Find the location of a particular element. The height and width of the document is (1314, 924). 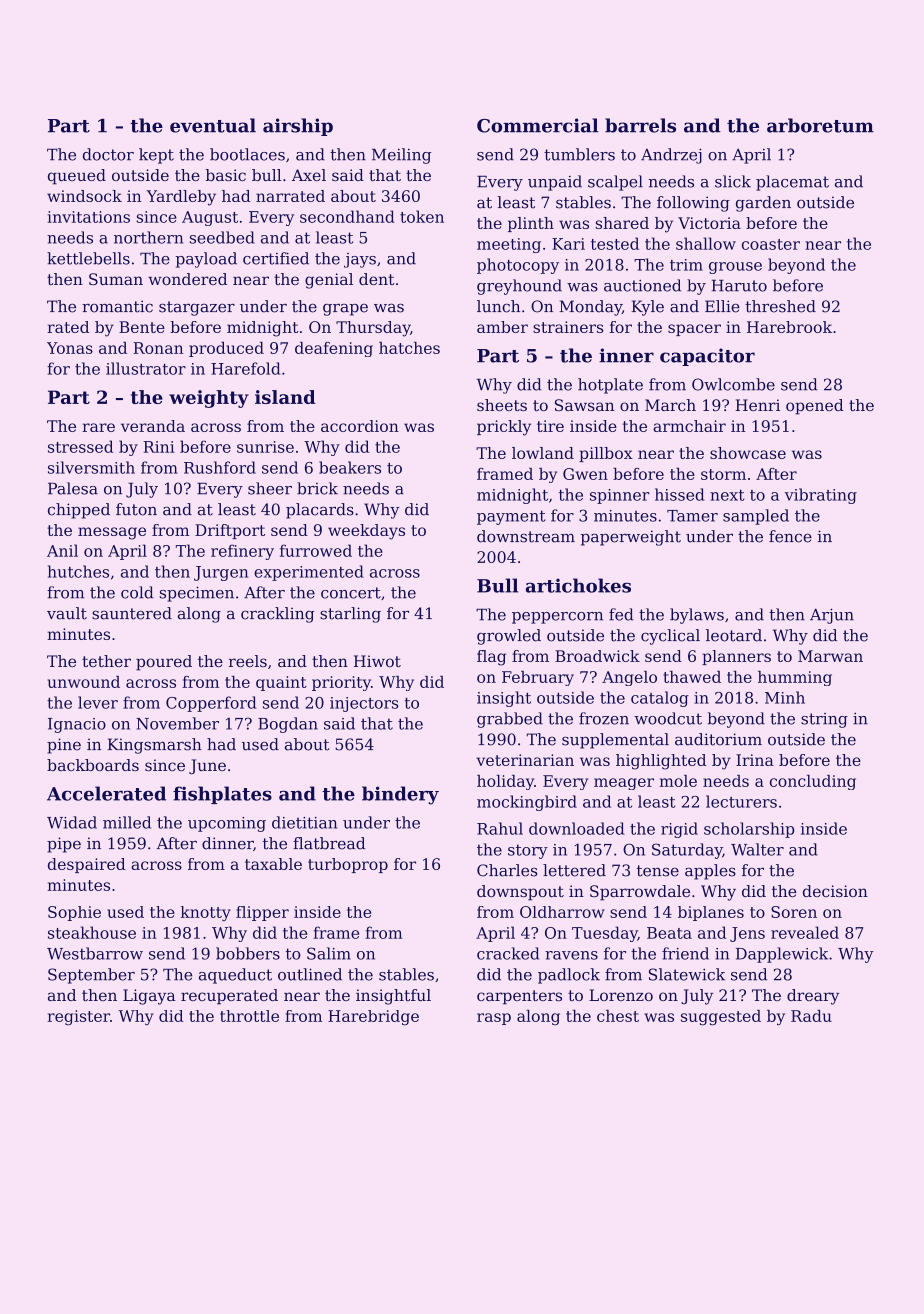

Widad is located at coordinates (72, 822).
